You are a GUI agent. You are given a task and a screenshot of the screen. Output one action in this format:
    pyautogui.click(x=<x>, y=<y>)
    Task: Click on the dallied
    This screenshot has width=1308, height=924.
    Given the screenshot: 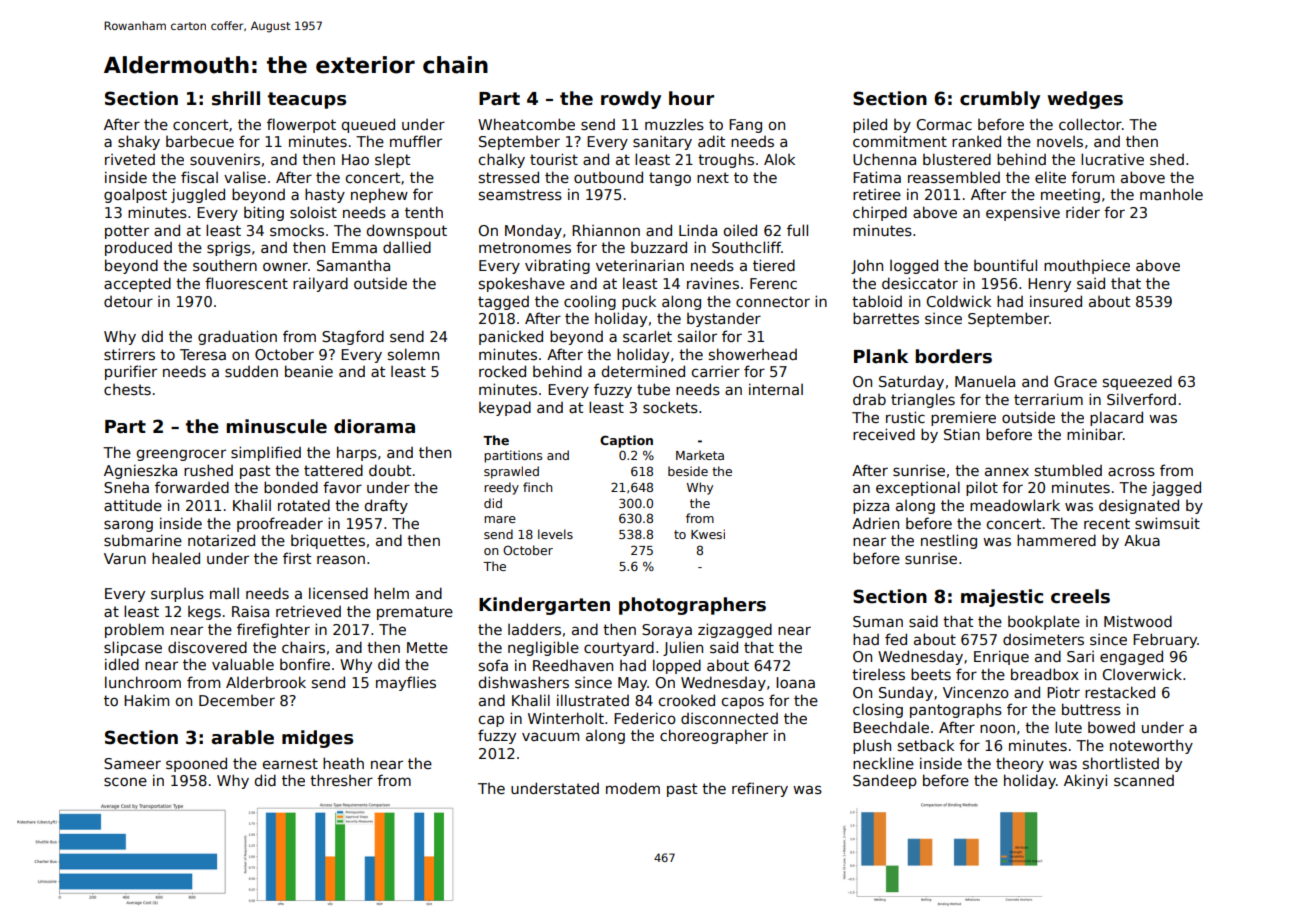 What is the action you would take?
    pyautogui.click(x=407, y=247)
